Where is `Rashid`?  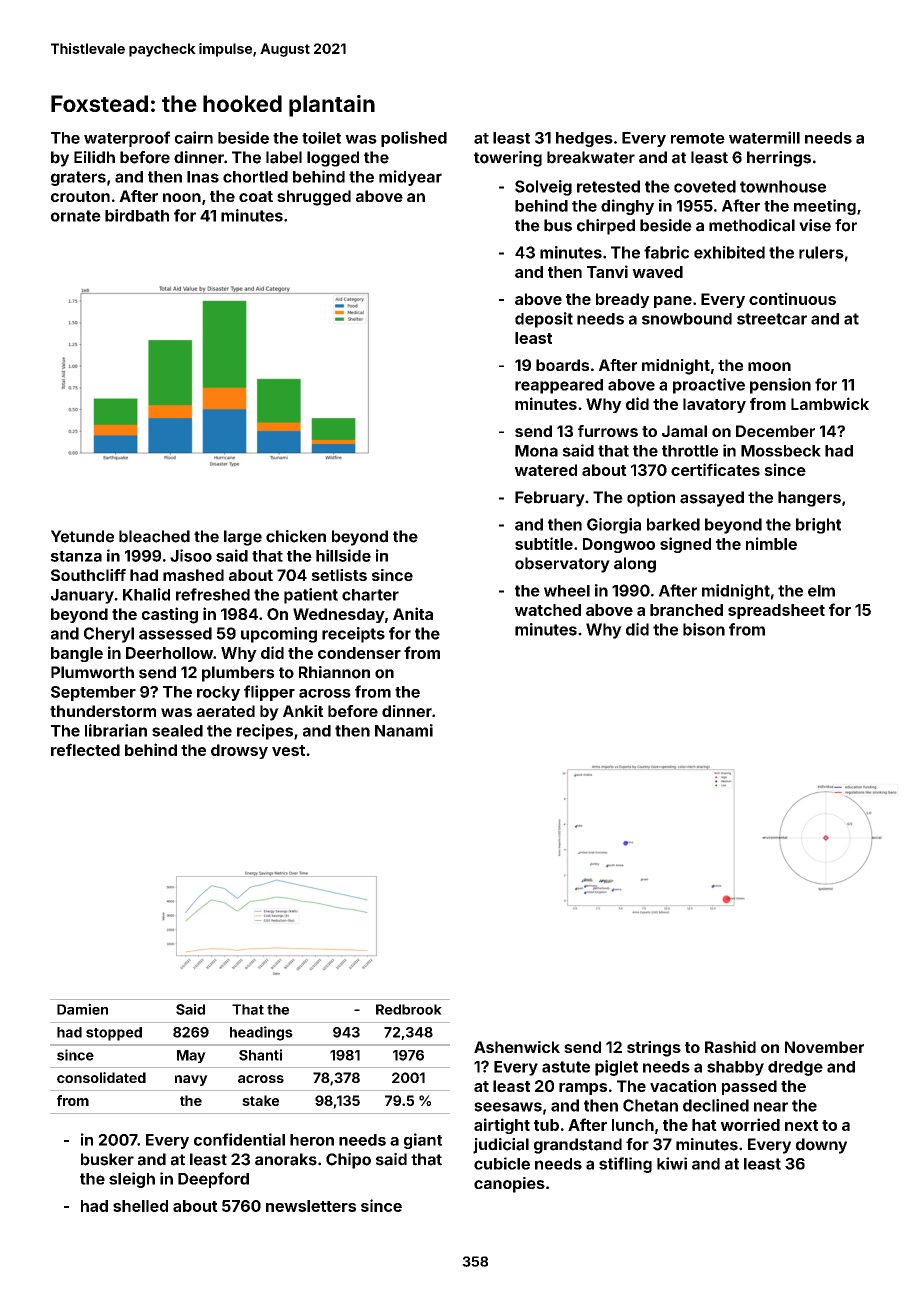 Rashid is located at coordinates (730, 1047).
